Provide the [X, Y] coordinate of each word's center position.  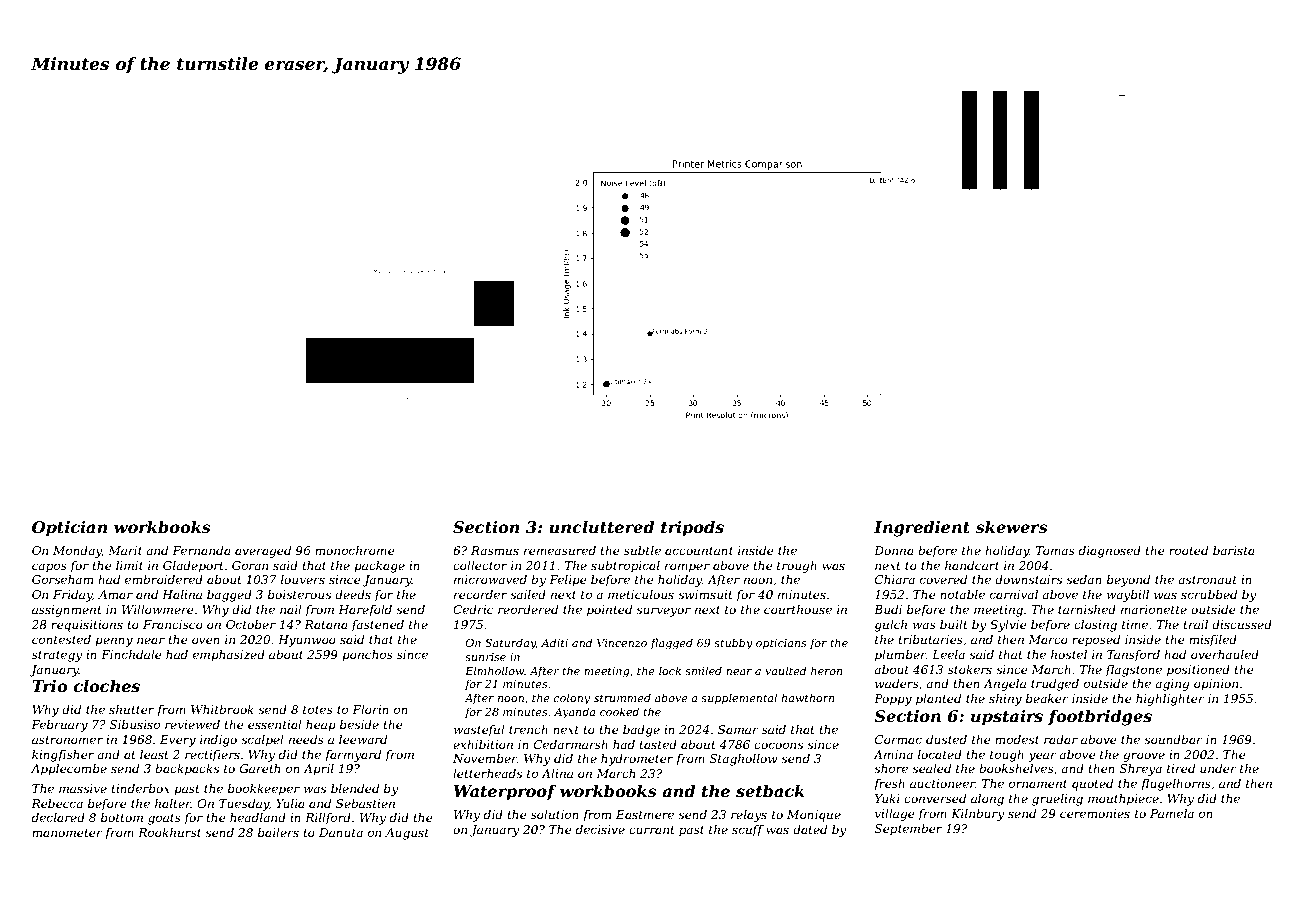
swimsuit [705, 594]
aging [1172, 685]
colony [571, 699]
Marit [125, 550]
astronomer [67, 740]
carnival [1014, 594]
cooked [619, 711]
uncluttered [602, 527]
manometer [67, 833]
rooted [1188, 550]
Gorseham [62, 579]
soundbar [1173, 739]
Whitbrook [222, 709]
